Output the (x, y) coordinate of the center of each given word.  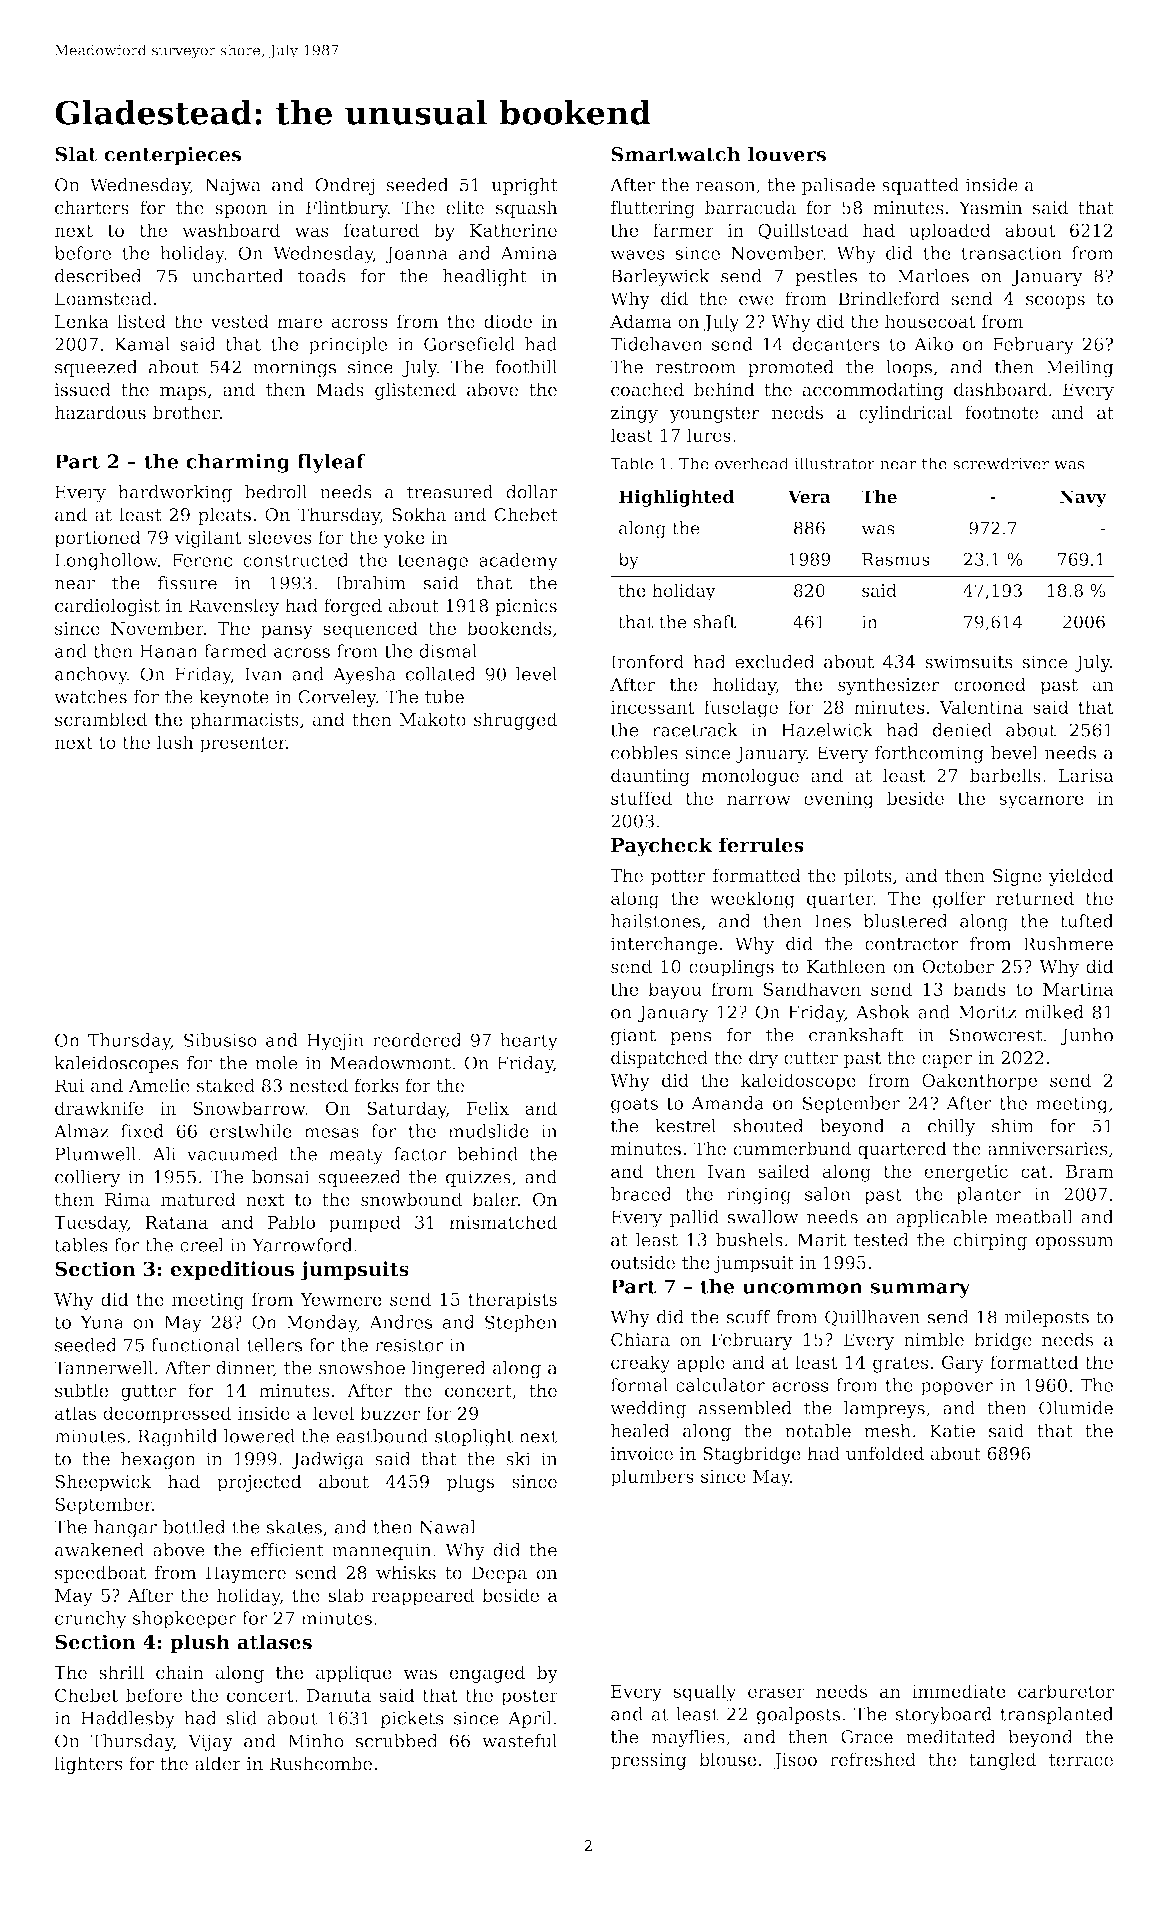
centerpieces (173, 156)
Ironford (647, 662)
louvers (787, 154)
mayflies (688, 1738)
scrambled (101, 719)
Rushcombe (321, 1763)
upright (524, 186)
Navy (1083, 498)
